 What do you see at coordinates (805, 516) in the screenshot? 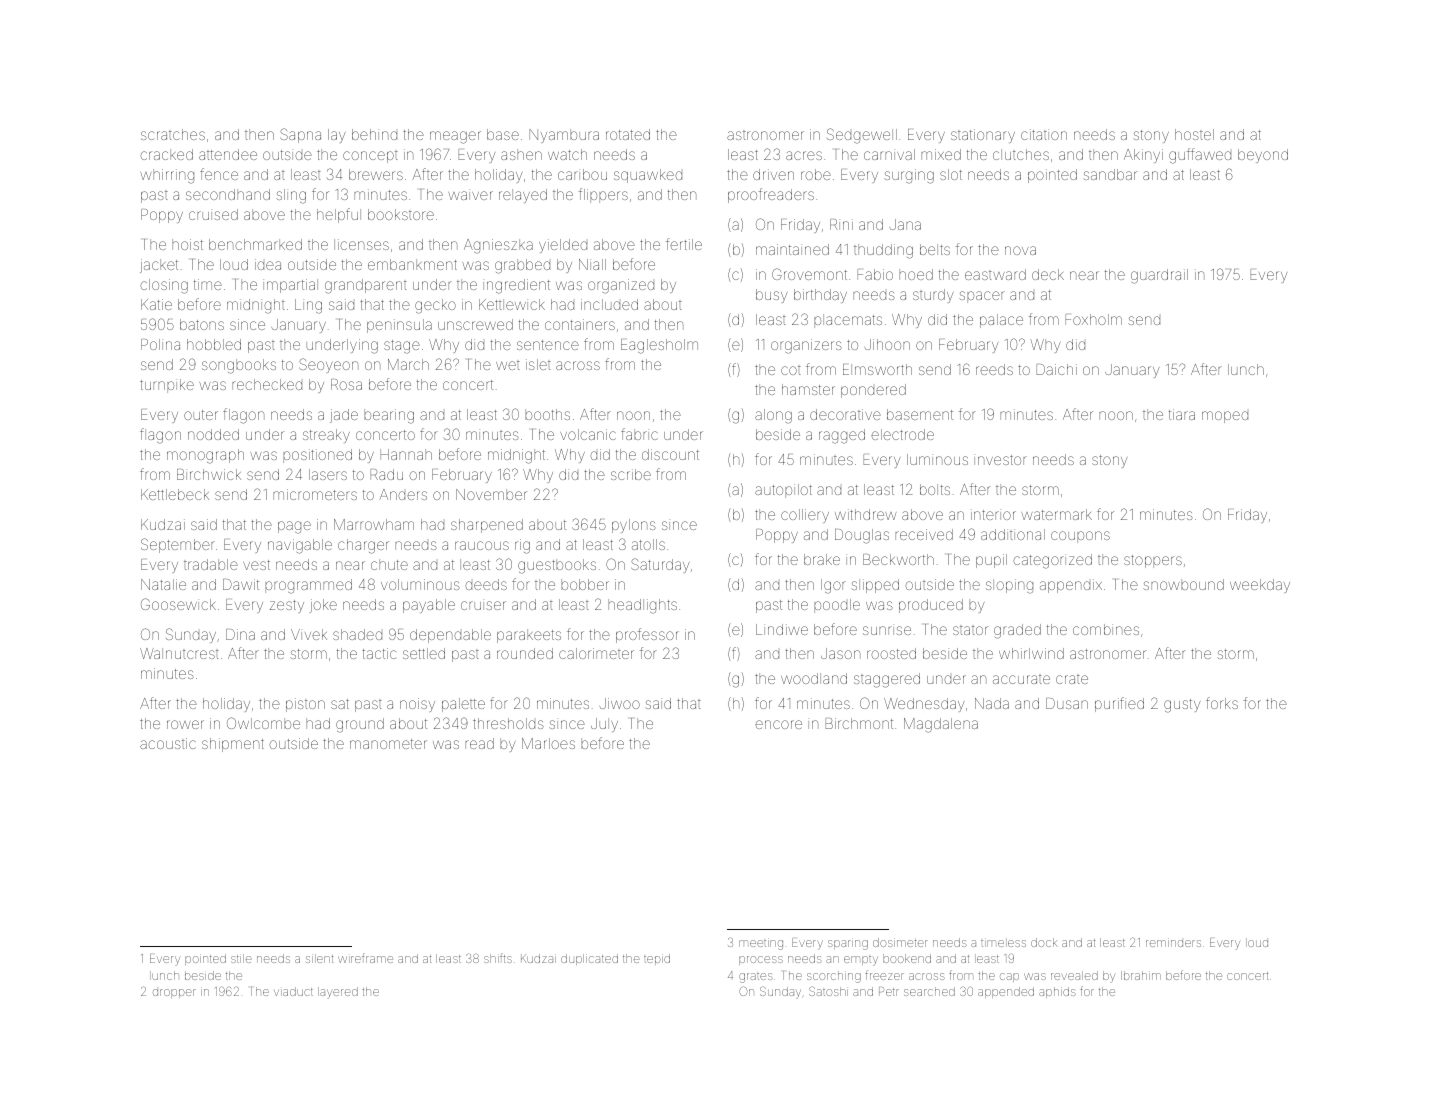
I see `colliery` at bounding box center [805, 516].
